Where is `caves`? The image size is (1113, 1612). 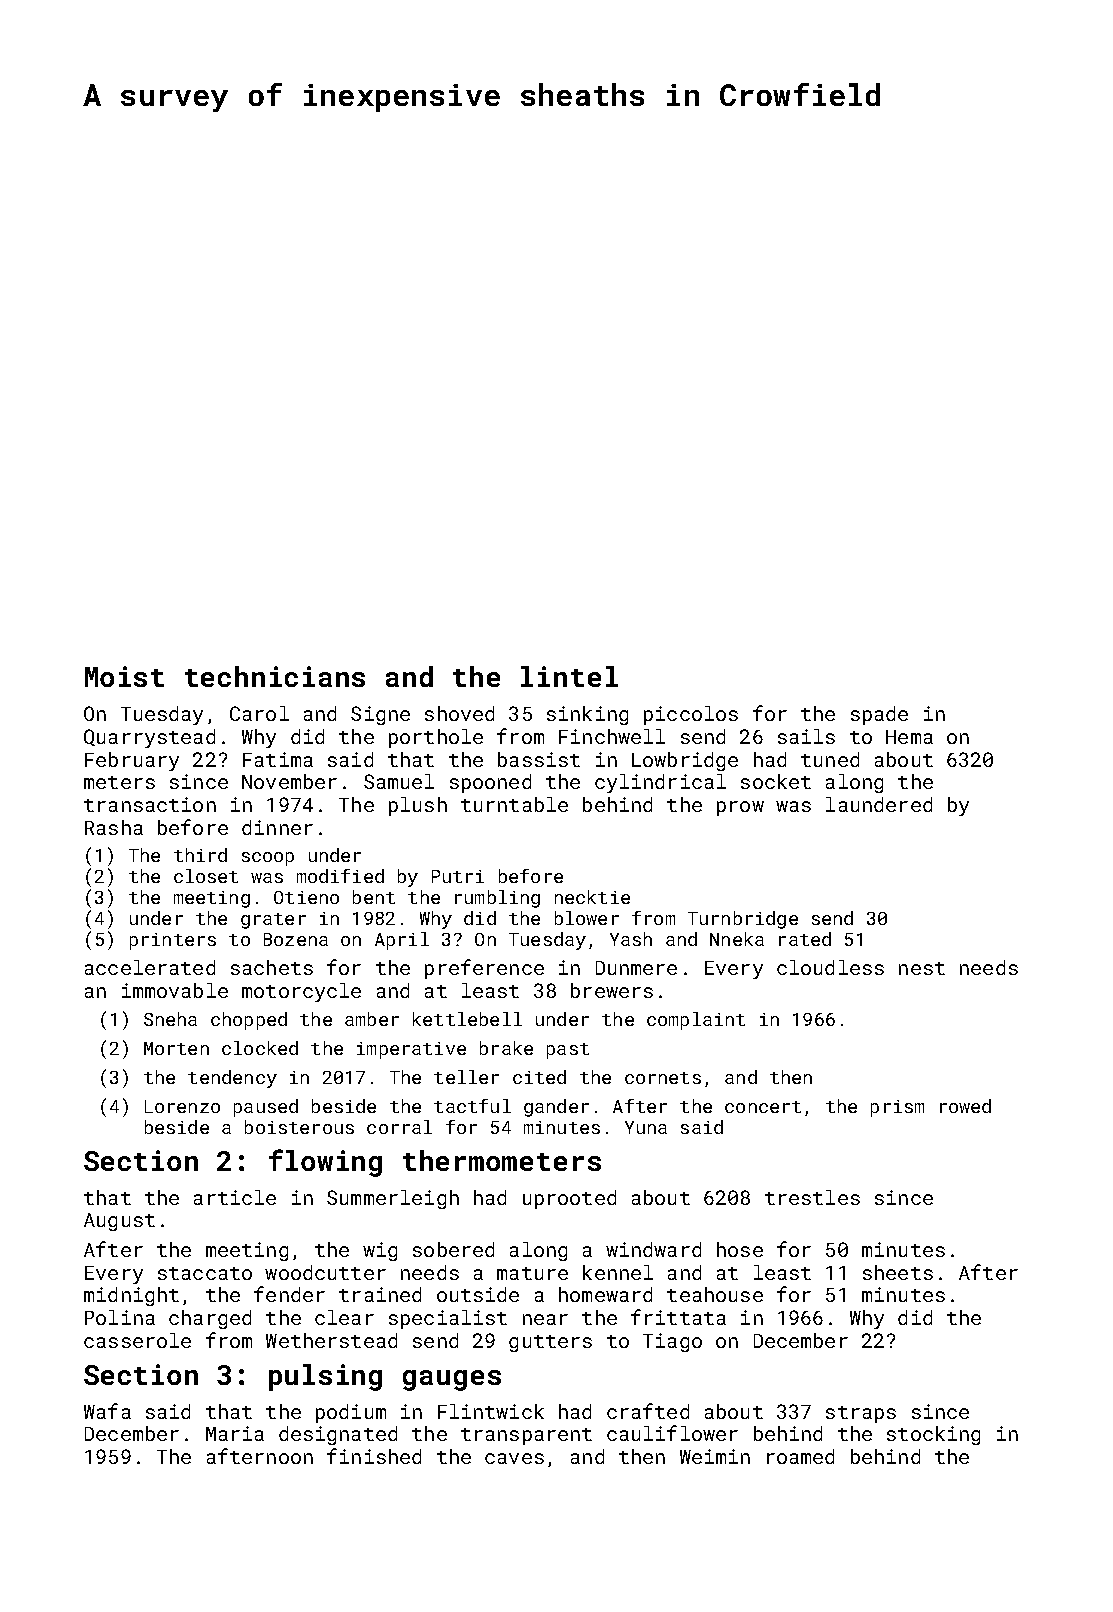
caves is located at coordinates (514, 1458).
